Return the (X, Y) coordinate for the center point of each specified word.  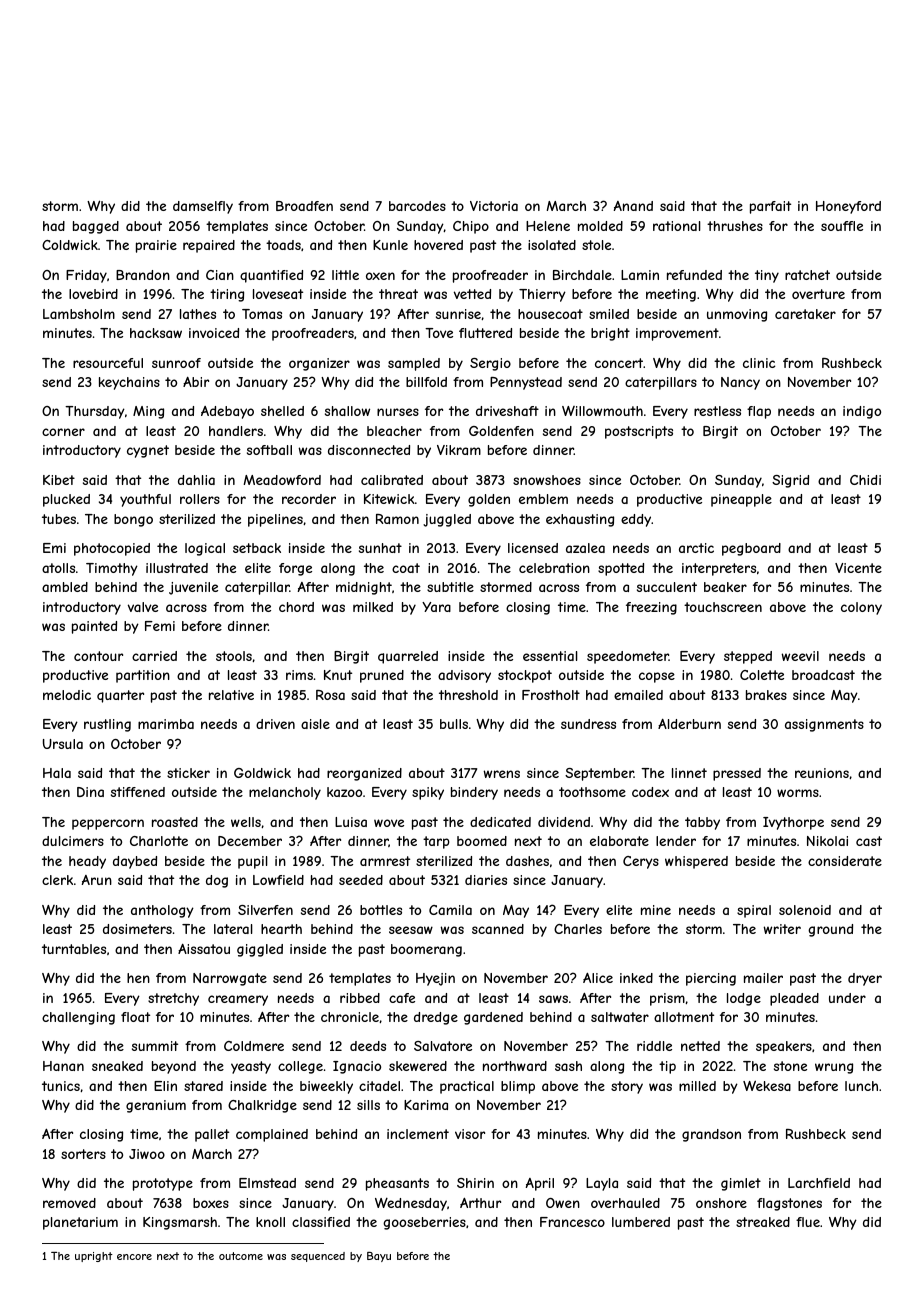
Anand (633, 206)
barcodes (417, 206)
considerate (845, 861)
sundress (588, 724)
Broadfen (304, 206)
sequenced (318, 1257)
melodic (67, 695)
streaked (763, 1222)
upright (94, 1257)
